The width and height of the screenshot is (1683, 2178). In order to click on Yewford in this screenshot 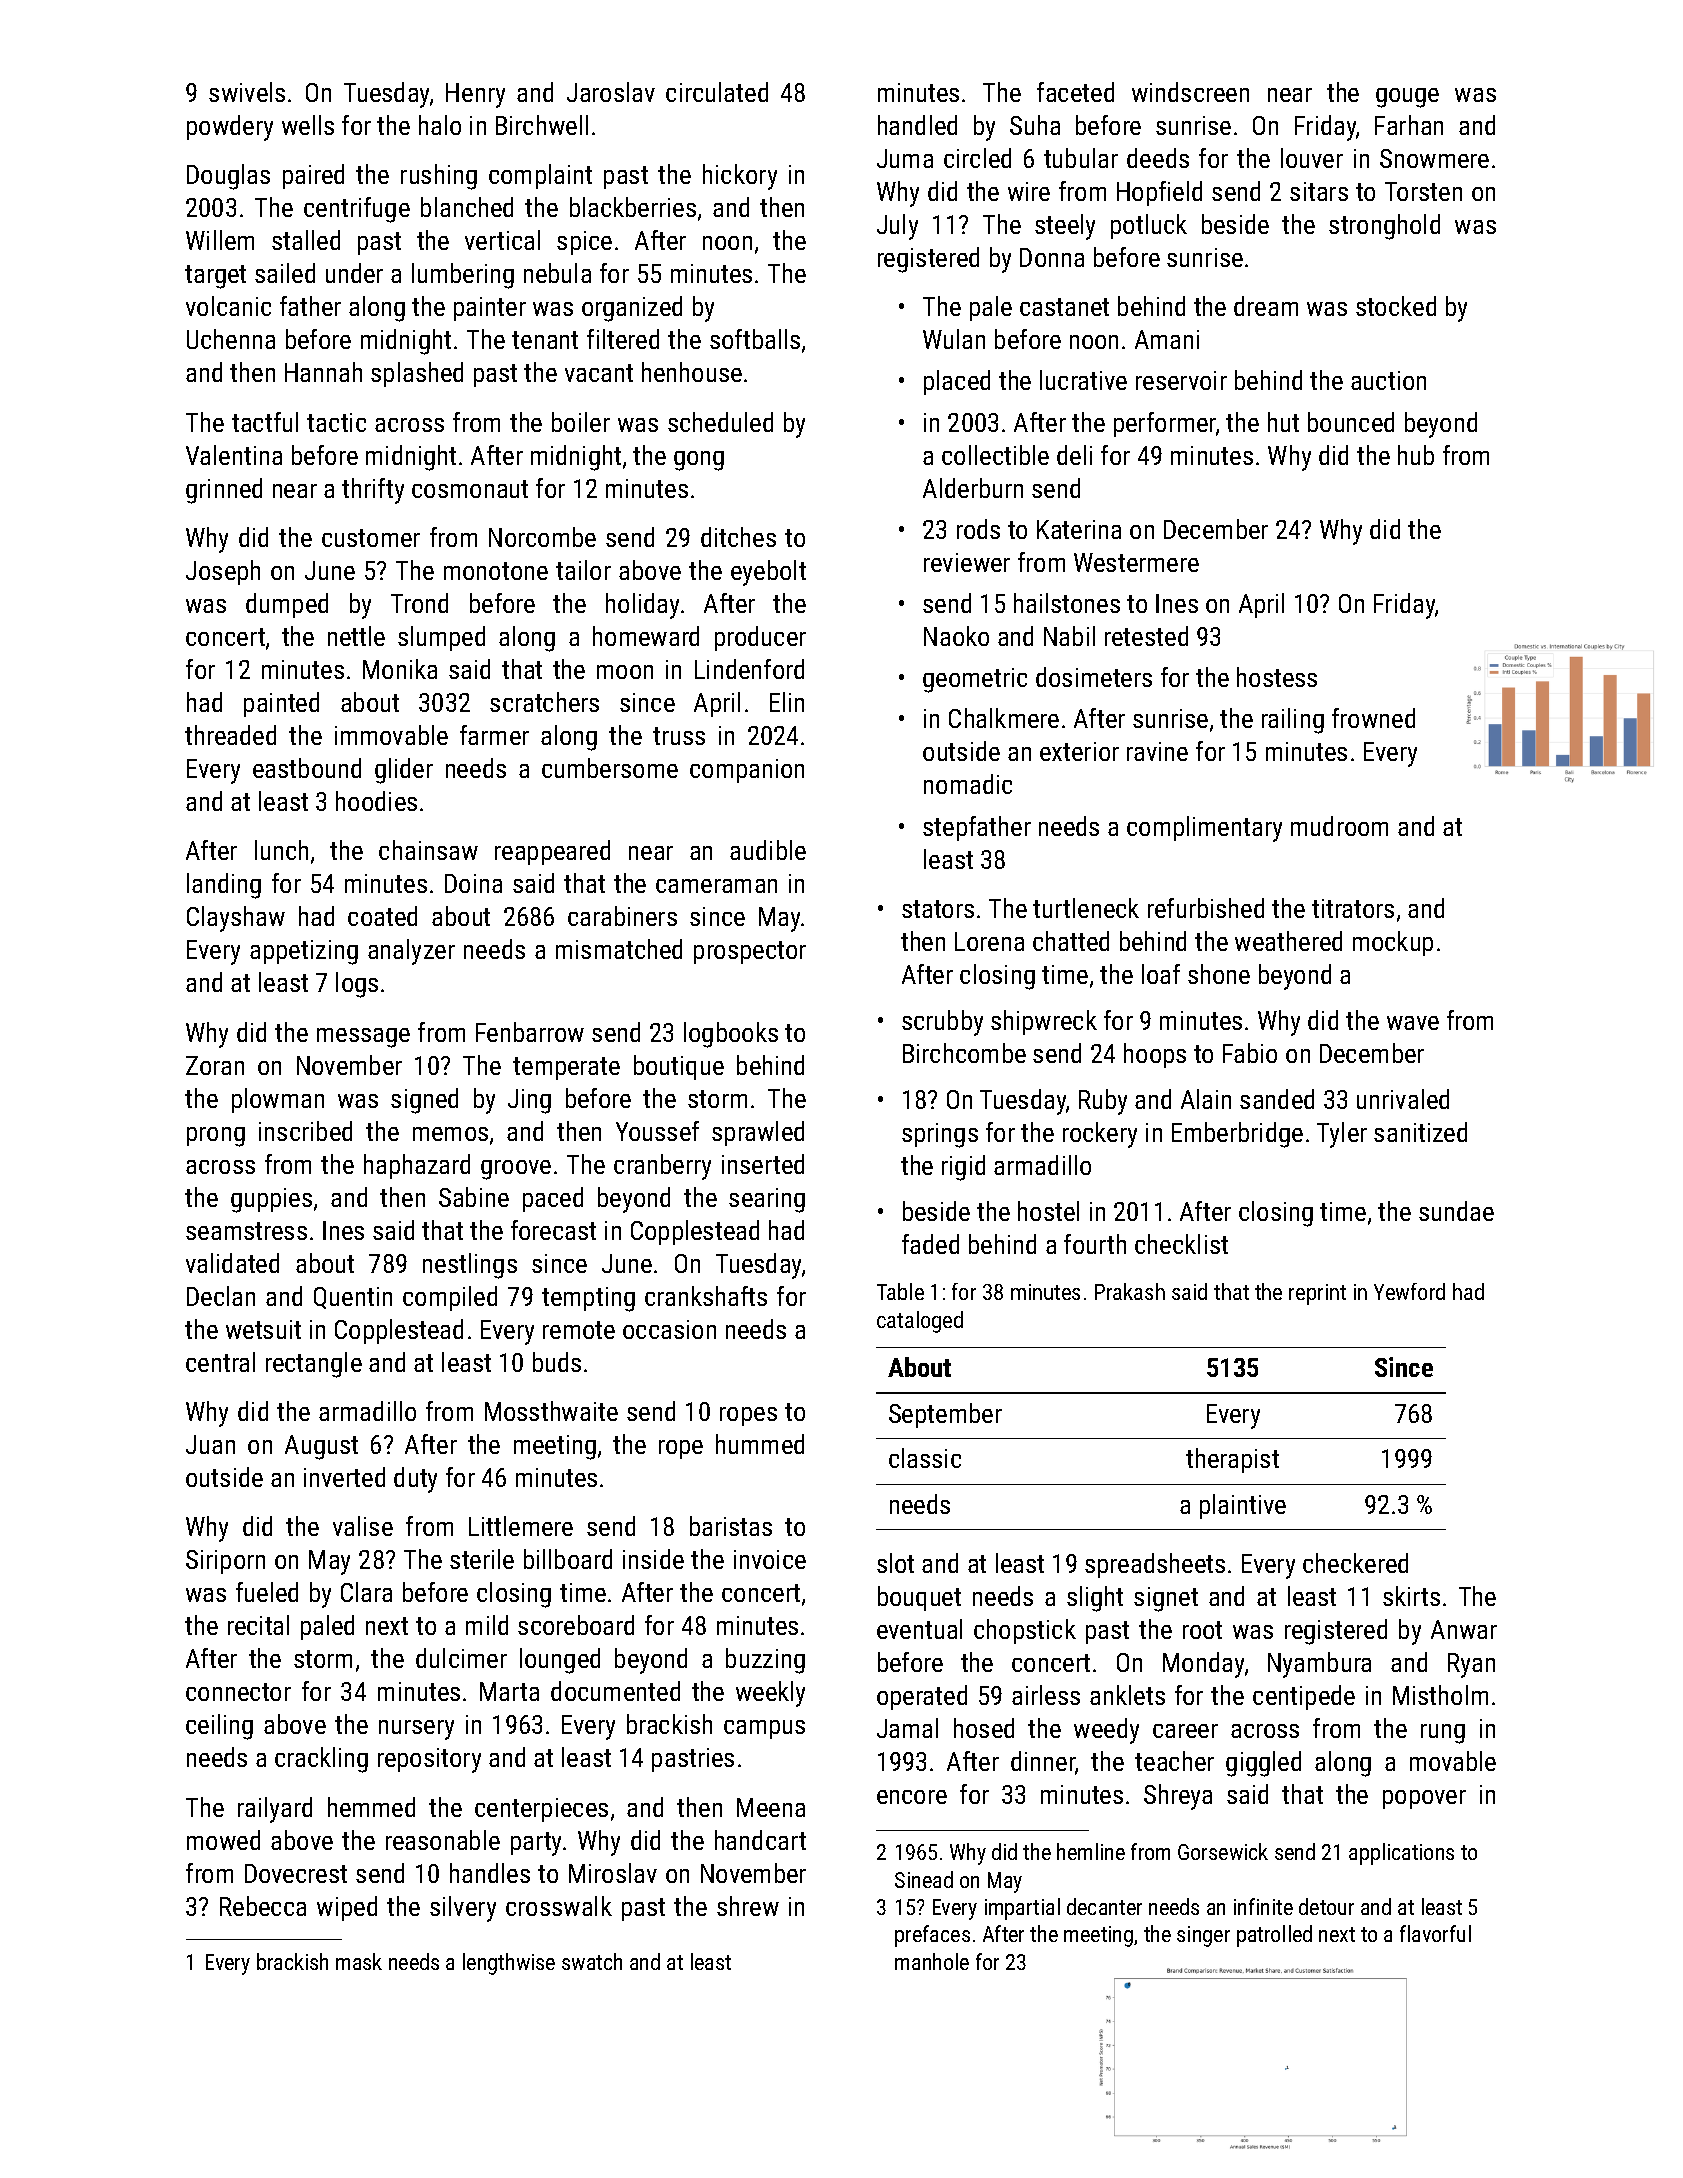, I will do `click(1409, 1291)`.
